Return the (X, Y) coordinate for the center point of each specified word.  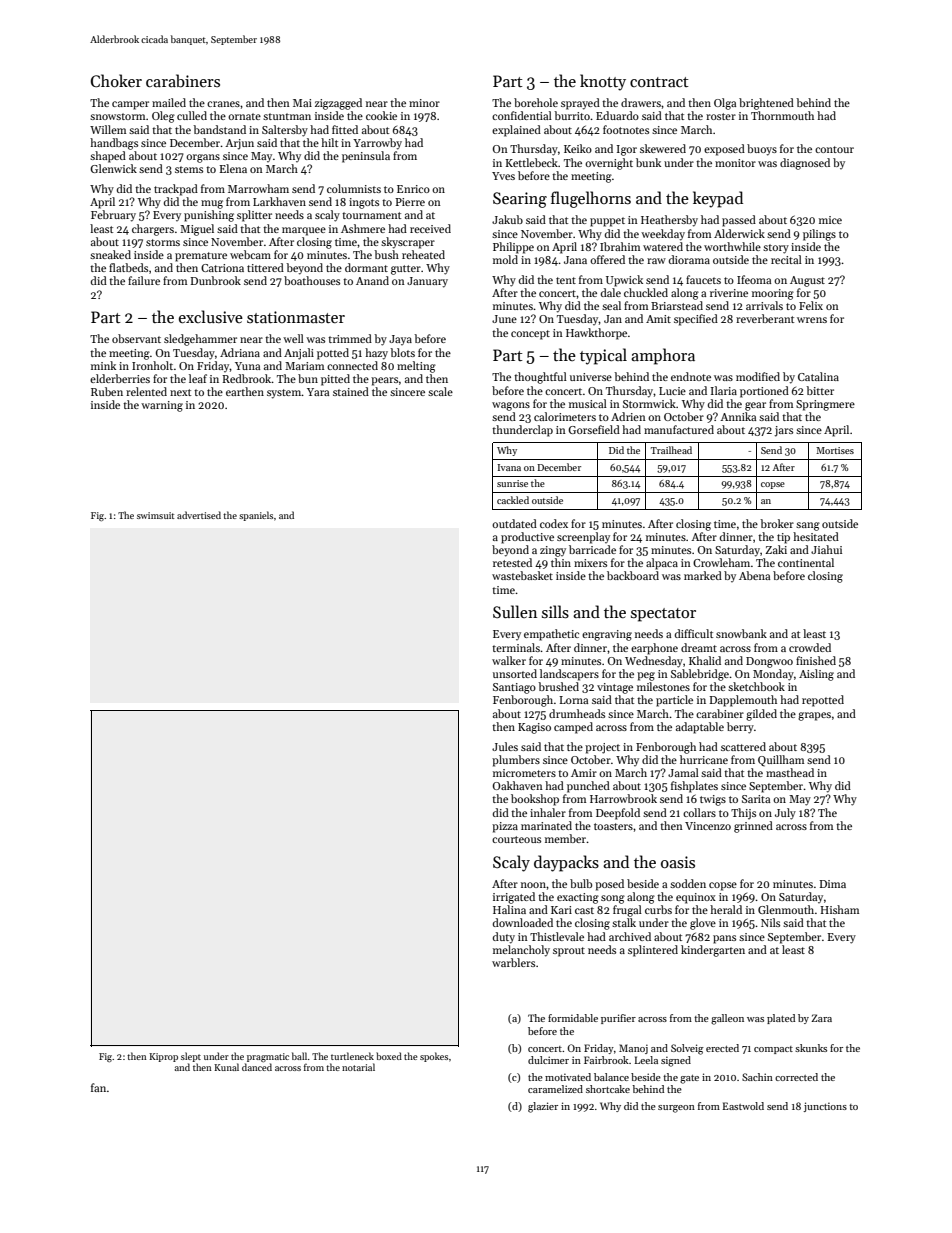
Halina (509, 909)
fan (98, 1087)
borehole (536, 102)
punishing (209, 216)
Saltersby (285, 131)
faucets (703, 279)
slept (191, 1057)
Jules (505, 746)
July (785, 814)
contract (659, 82)
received (430, 228)
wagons (511, 406)
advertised (199, 515)
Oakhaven (518, 785)
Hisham (839, 909)
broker (777, 523)
